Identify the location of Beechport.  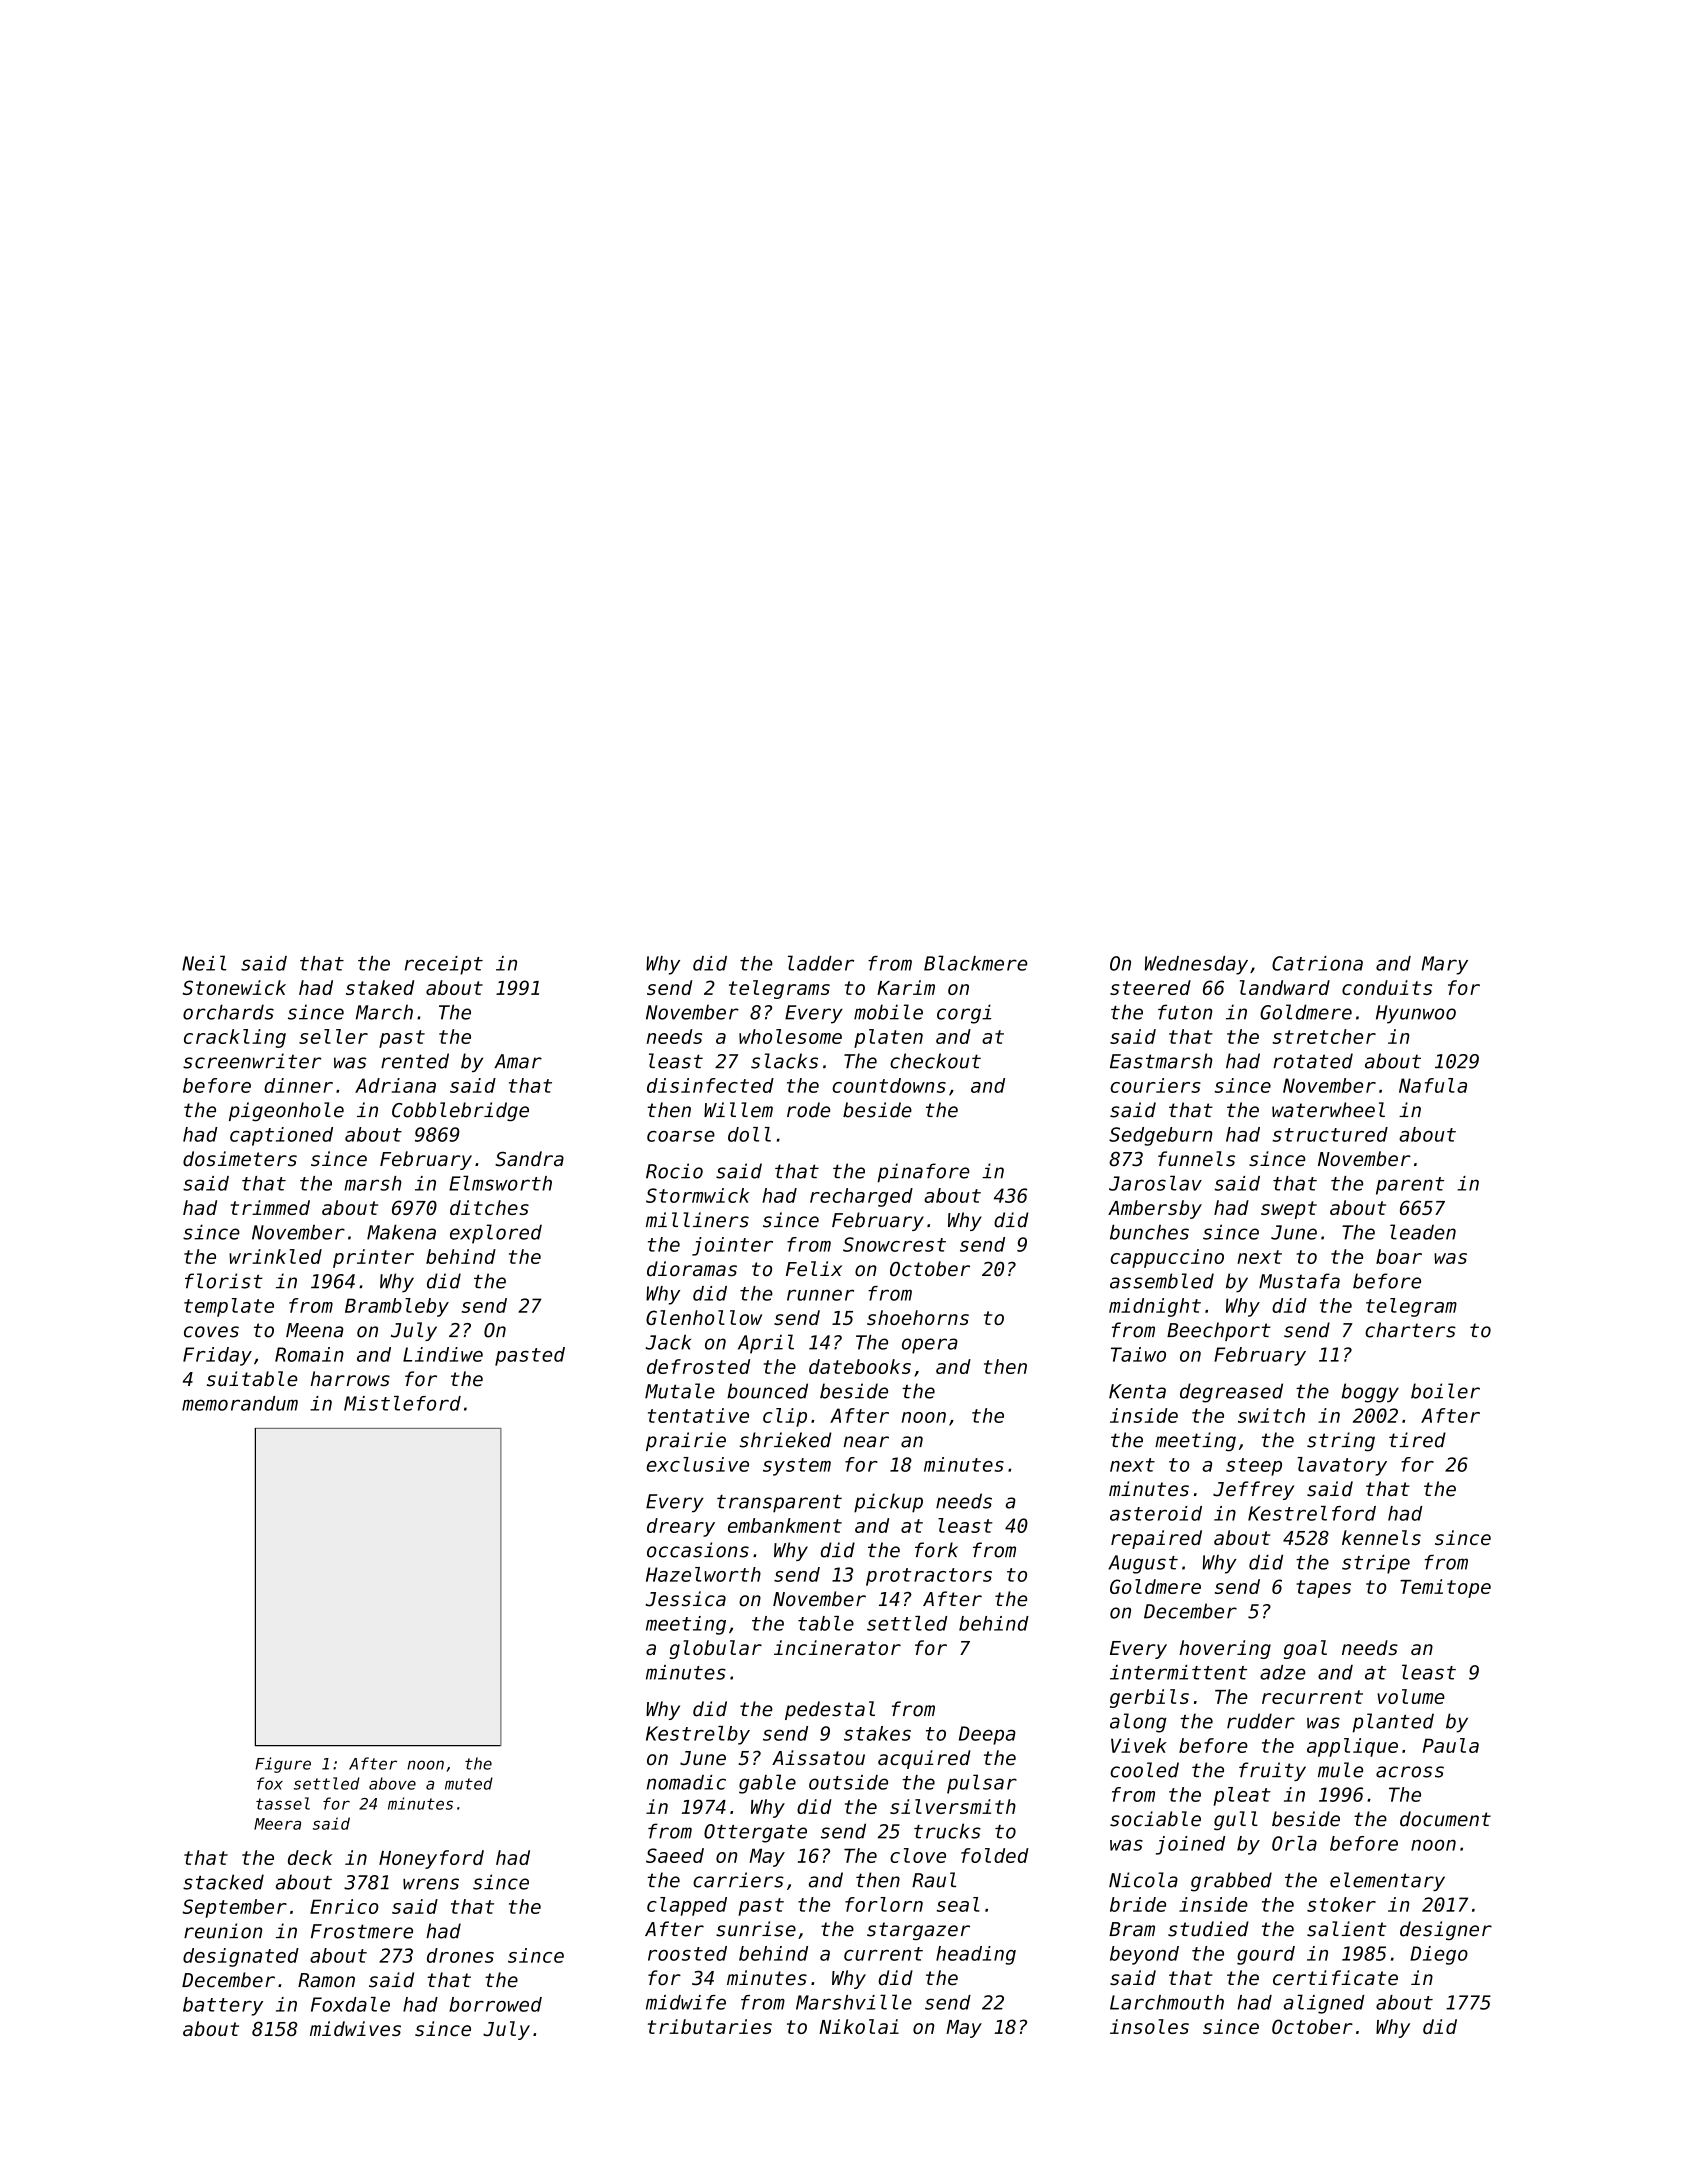
(1219, 1331).
